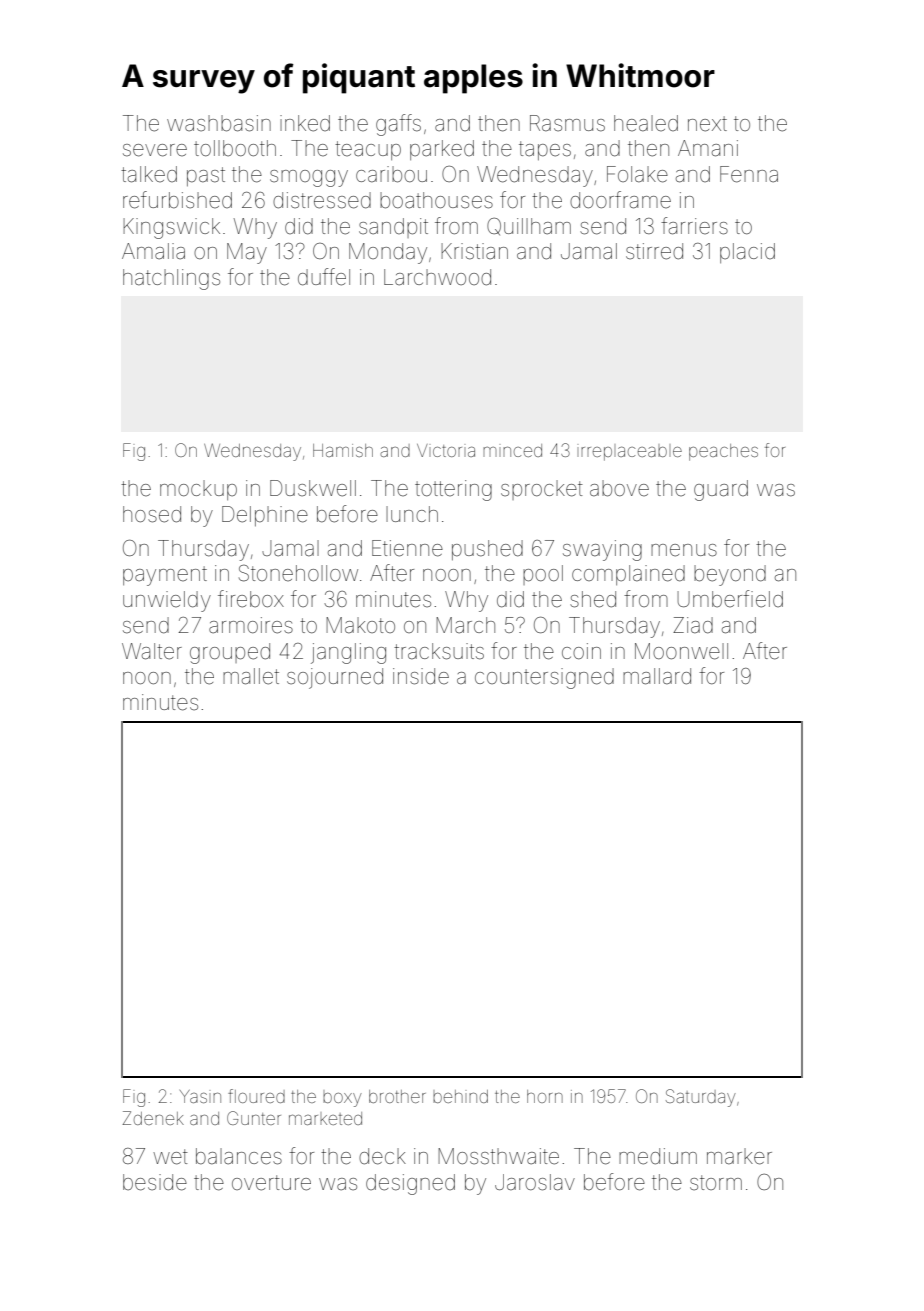  What do you see at coordinates (200, 1096) in the screenshot?
I see `Yasin` at bounding box center [200, 1096].
